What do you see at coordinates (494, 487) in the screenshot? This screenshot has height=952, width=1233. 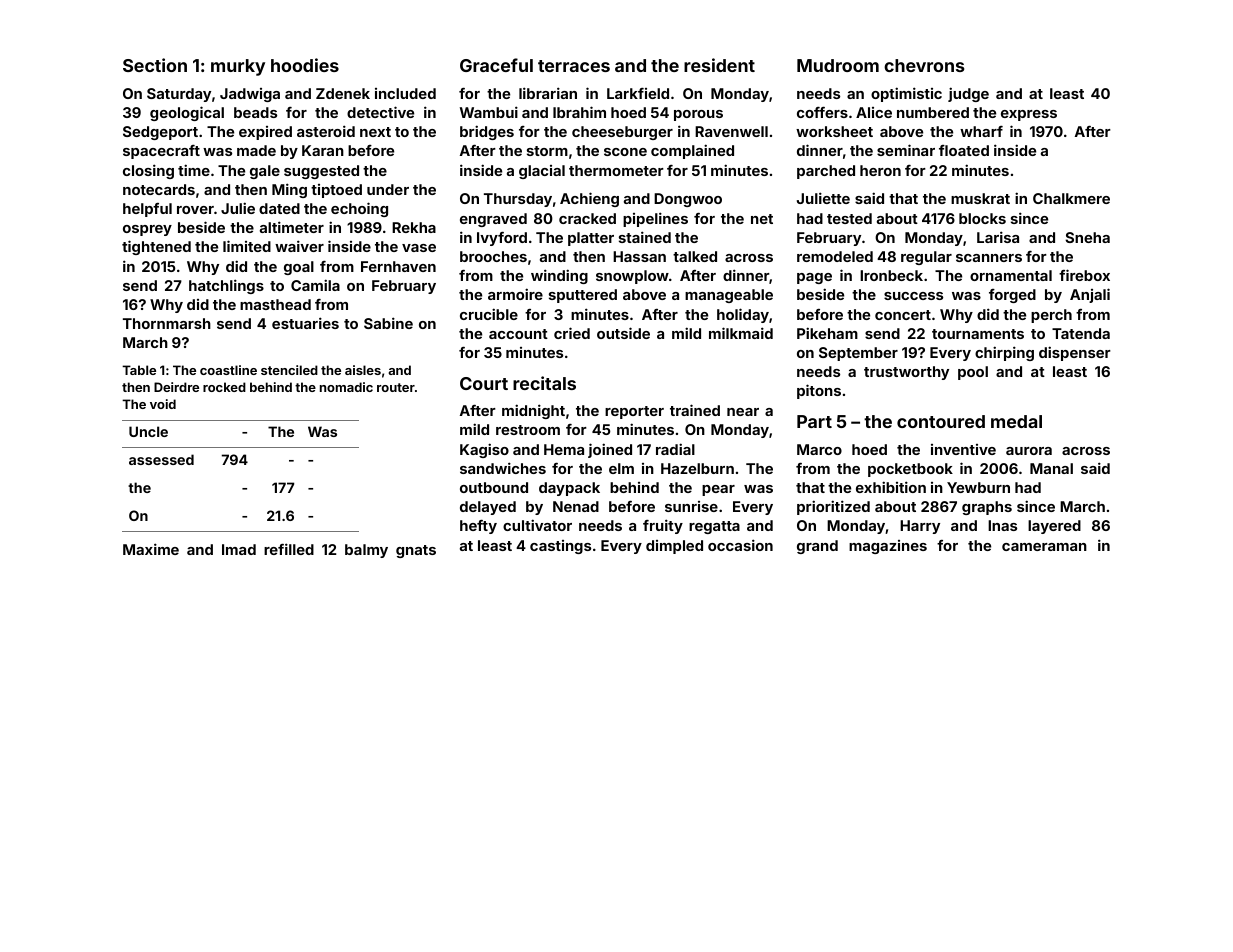 I see `outbound` at bounding box center [494, 487].
